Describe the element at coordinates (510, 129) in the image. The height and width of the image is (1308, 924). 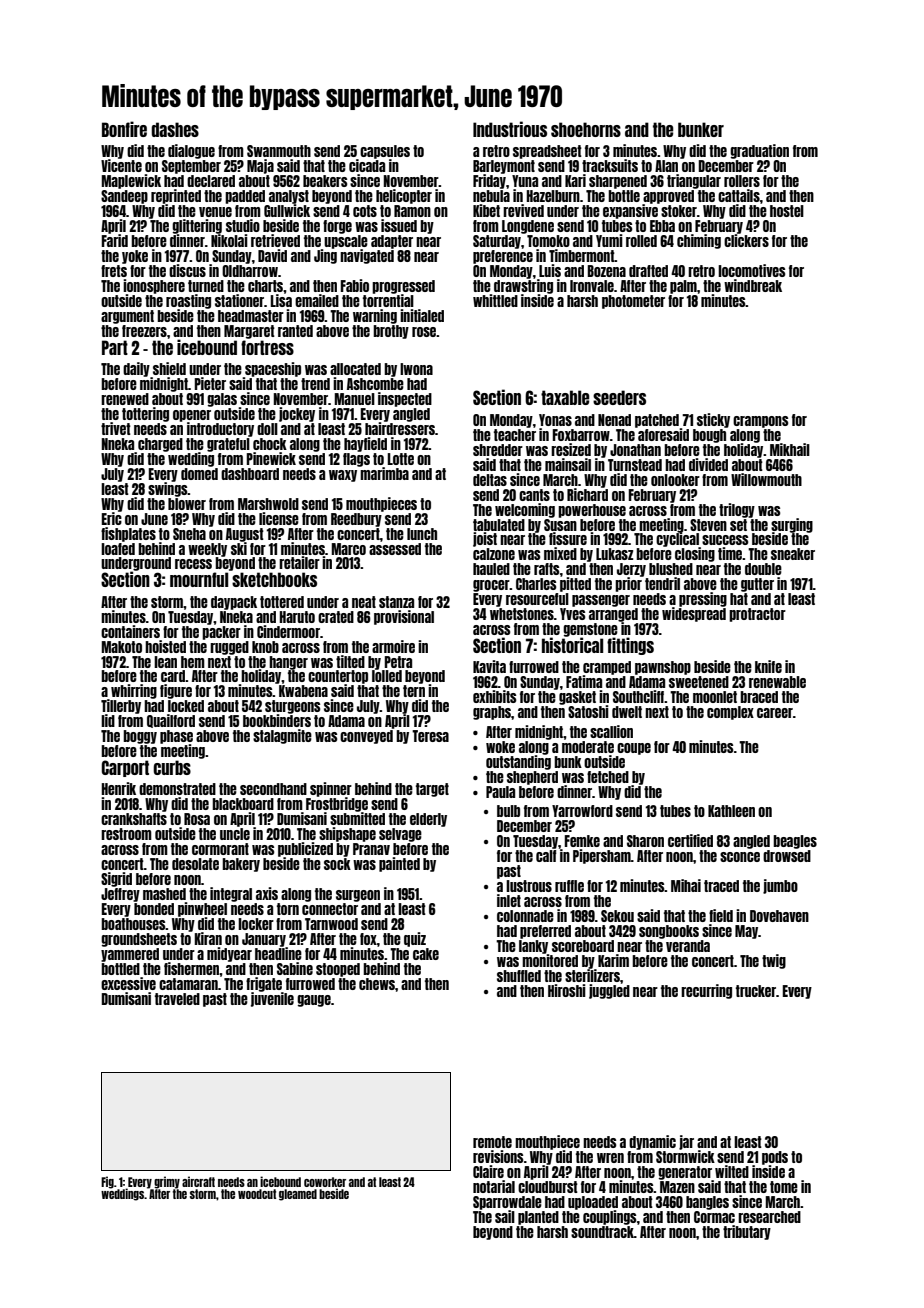
I see `Industrious` at that location.
